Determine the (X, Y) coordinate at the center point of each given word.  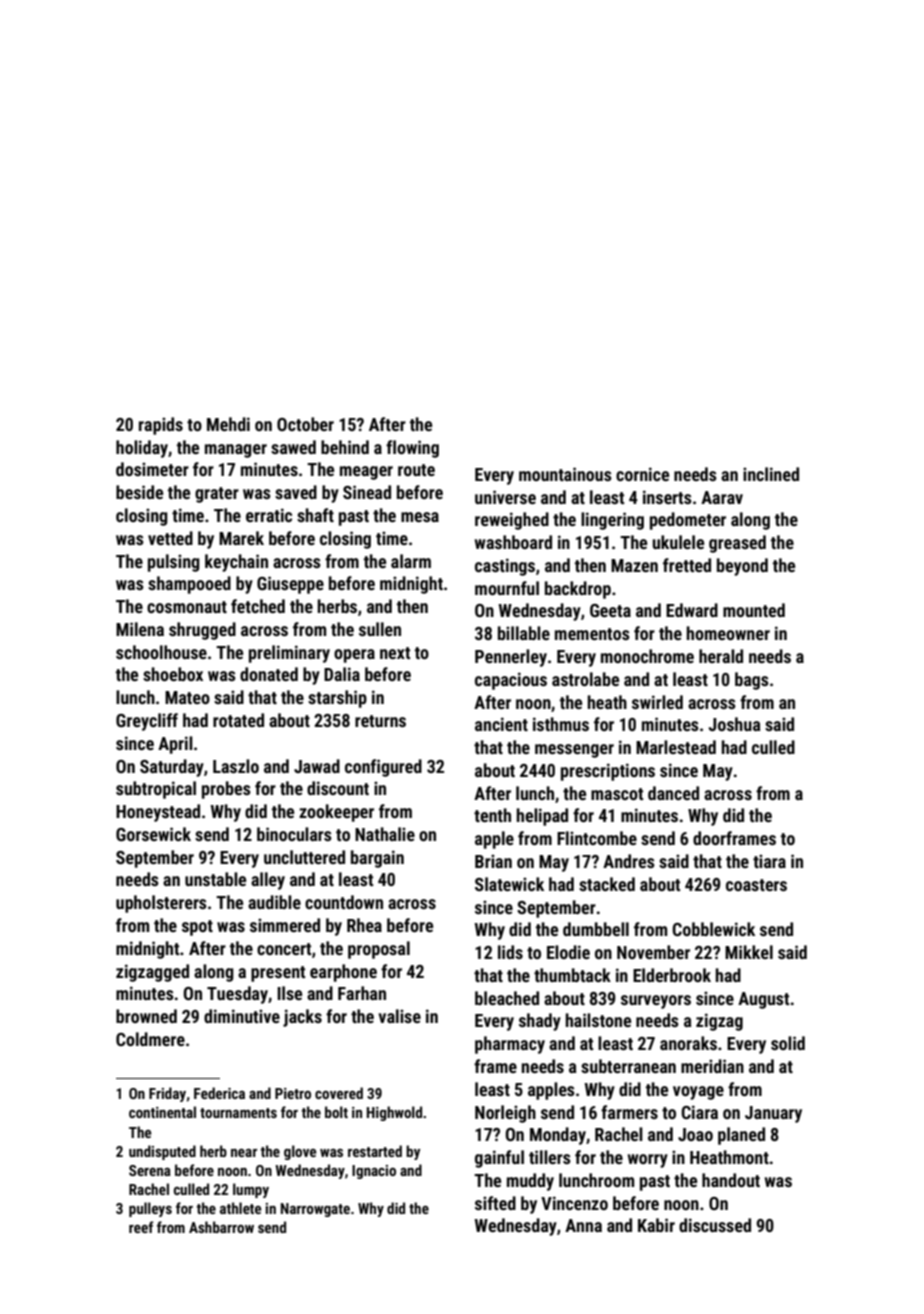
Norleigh (505, 1114)
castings (505, 567)
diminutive (242, 1016)
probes (226, 790)
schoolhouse (161, 652)
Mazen (634, 565)
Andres (629, 861)
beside (139, 492)
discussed (715, 1225)
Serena (150, 1170)
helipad (542, 817)
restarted (375, 1151)
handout (731, 1180)
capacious (511, 681)
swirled (657, 702)
